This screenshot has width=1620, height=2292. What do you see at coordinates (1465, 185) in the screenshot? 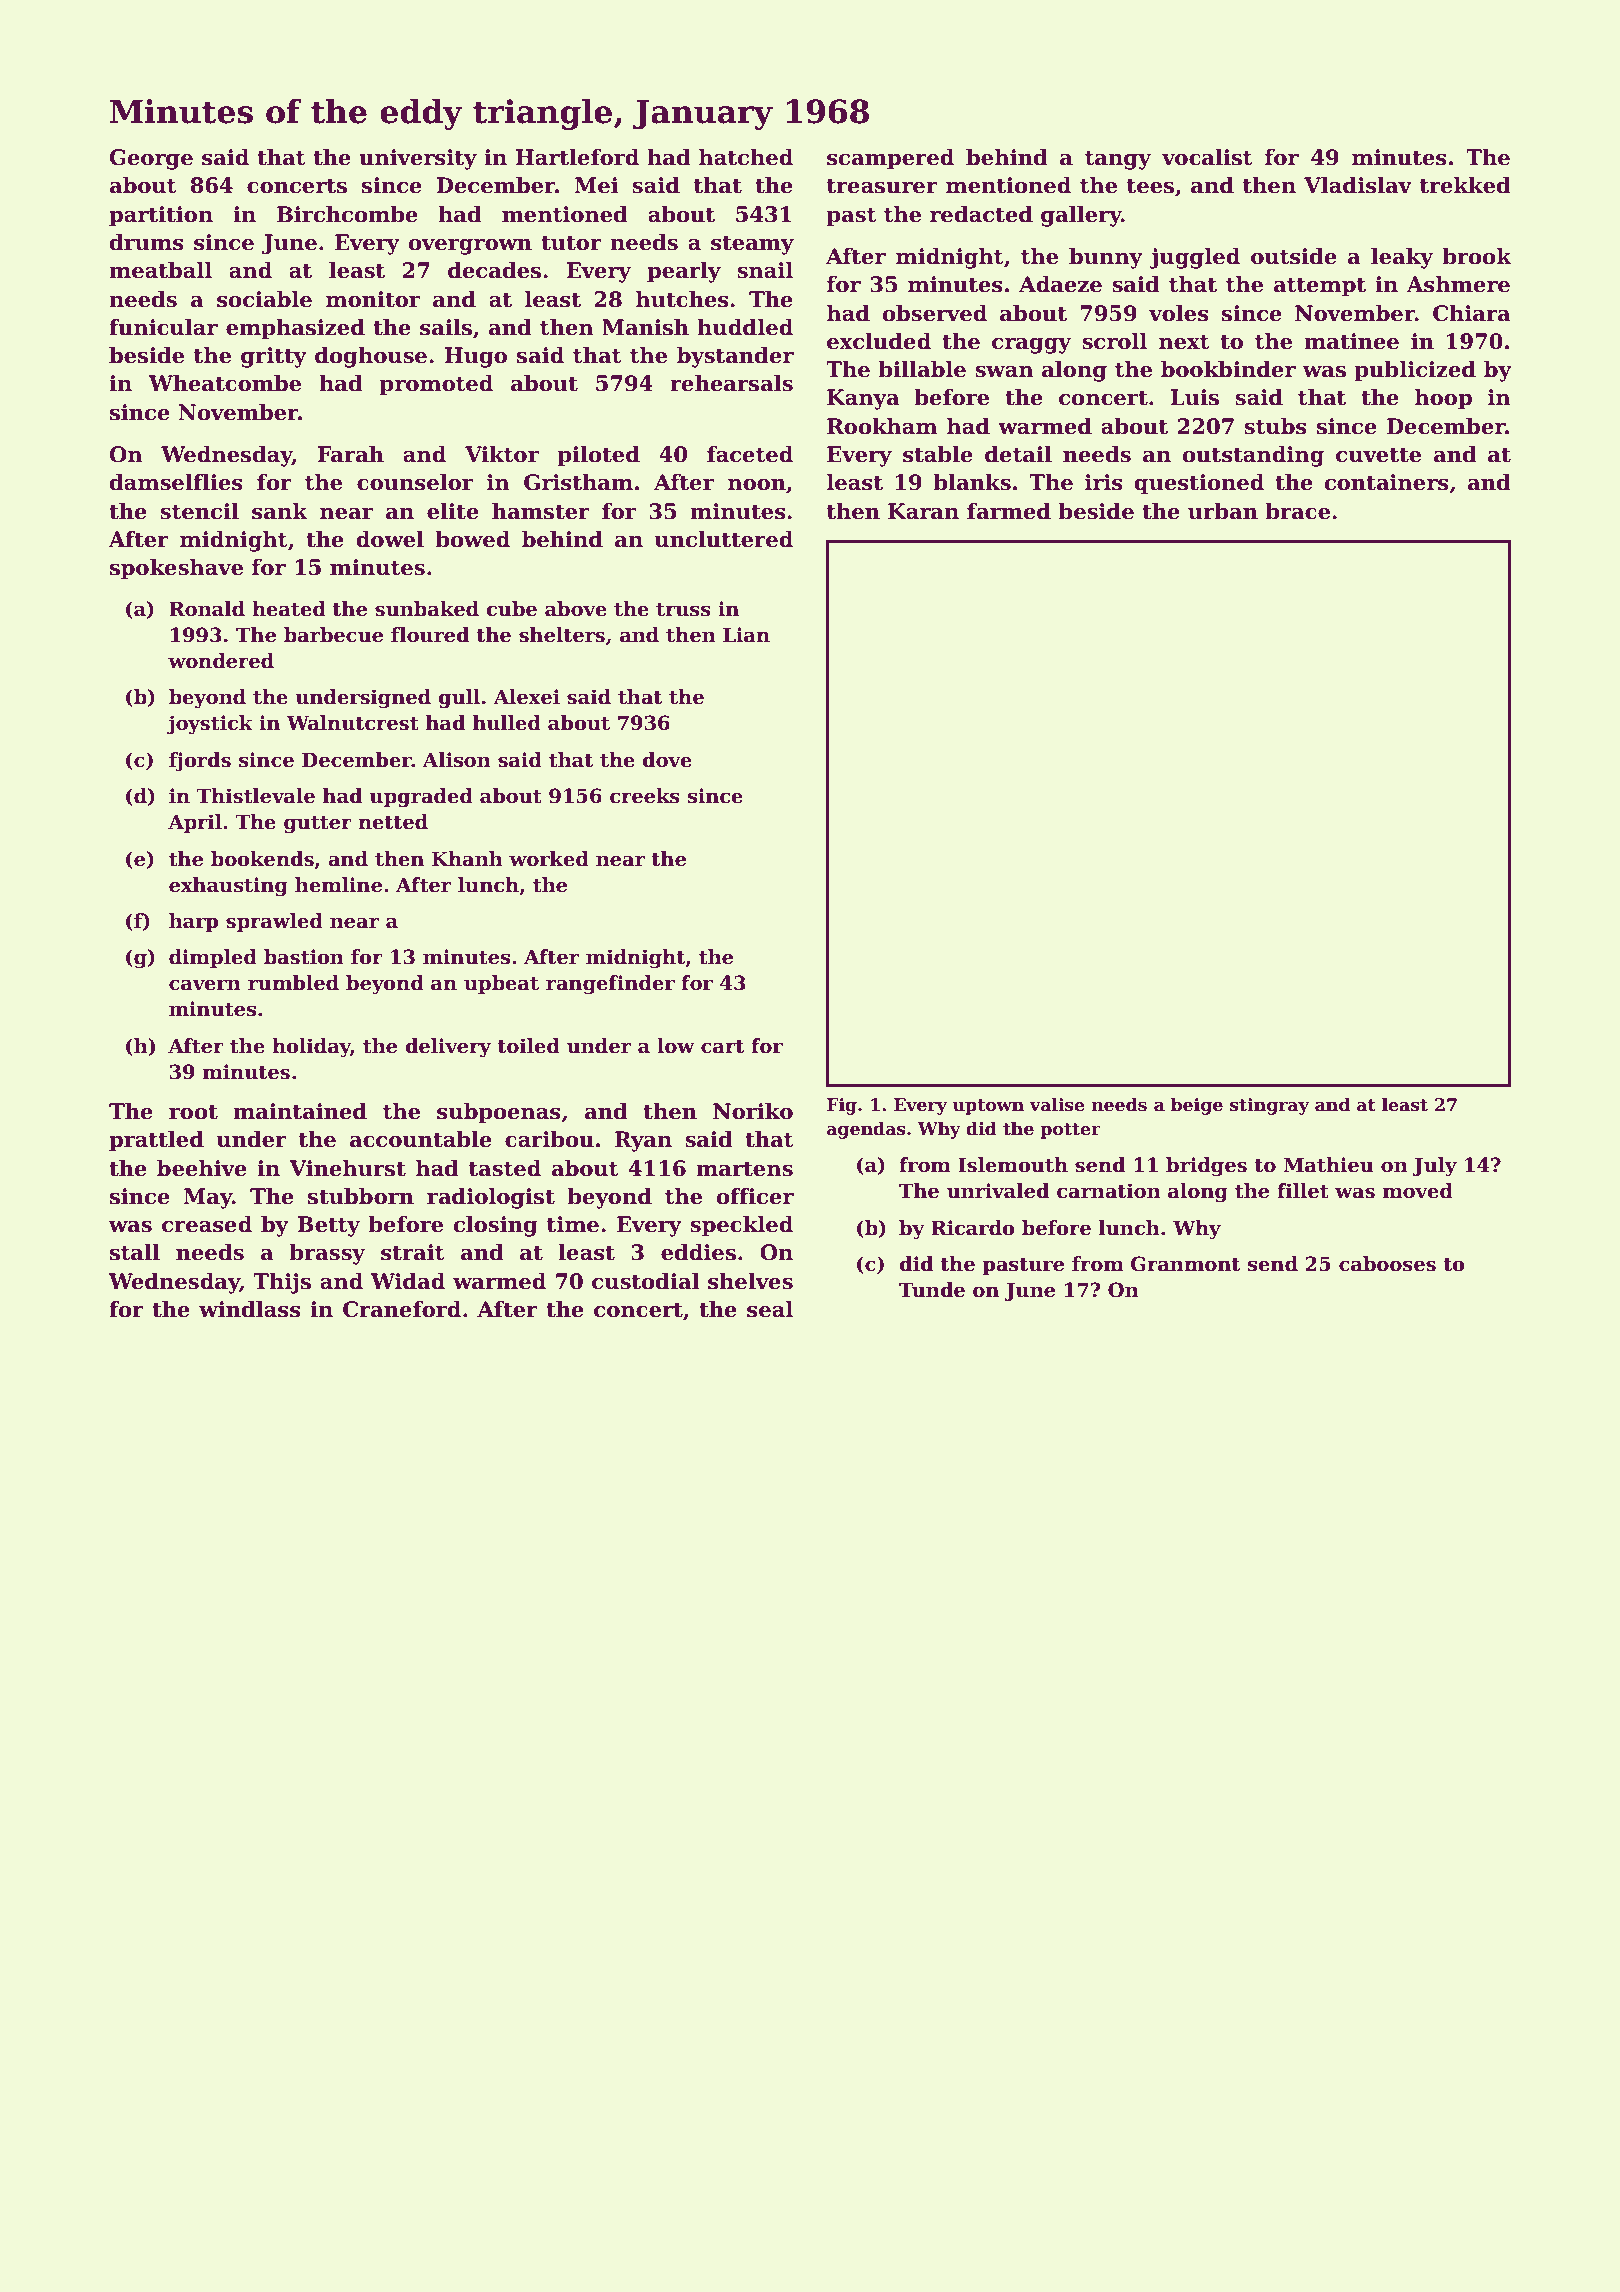
I see `trekked` at bounding box center [1465, 185].
